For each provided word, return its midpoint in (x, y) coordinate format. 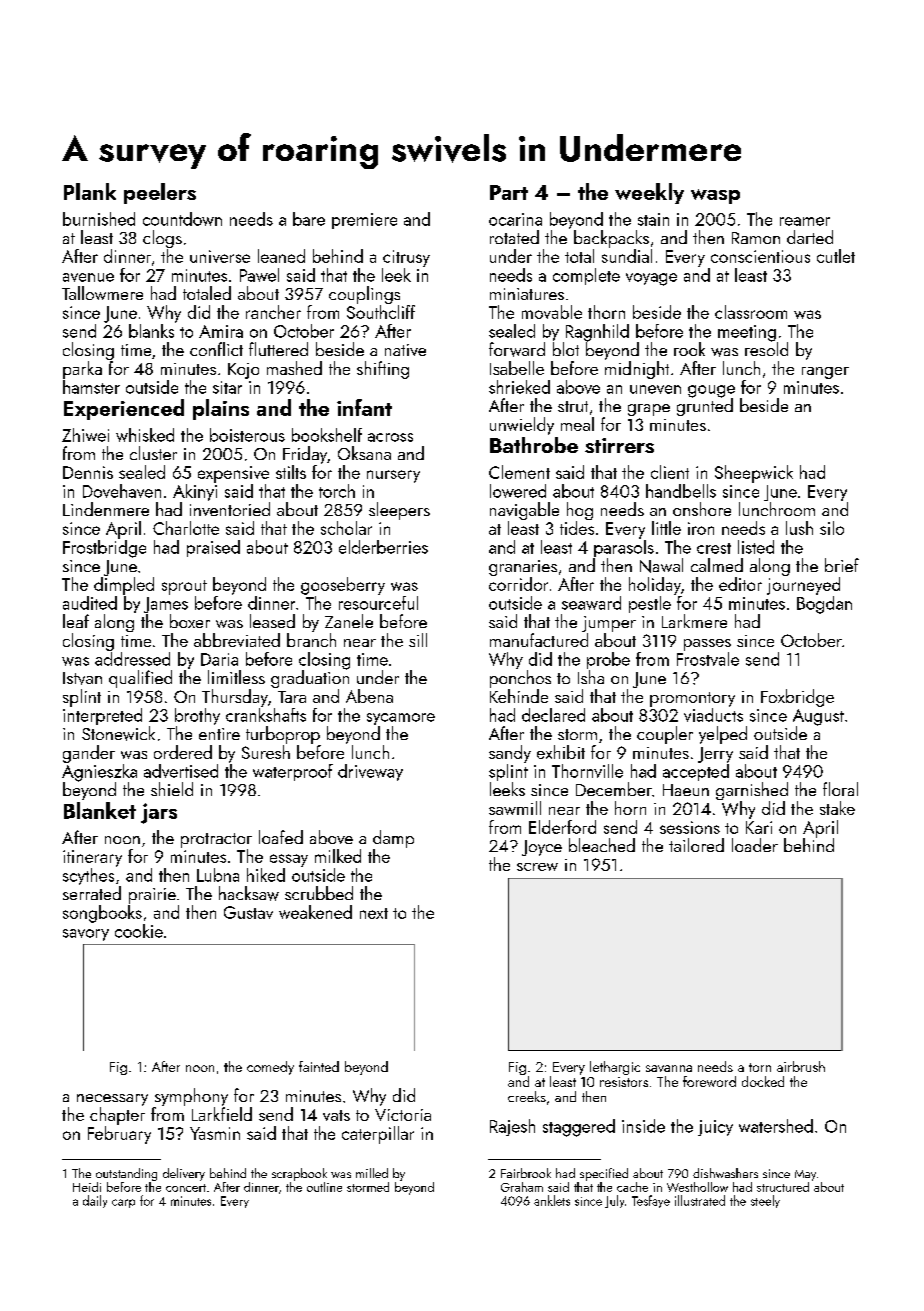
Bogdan (824, 605)
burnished (99, 219)
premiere (364, 221)
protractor (216, 840)
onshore (702, 509)
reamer (805, 221)
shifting (383, 370)
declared (553, 715)
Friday (305, 455)
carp (123, 1203)
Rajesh (512, 1127)
